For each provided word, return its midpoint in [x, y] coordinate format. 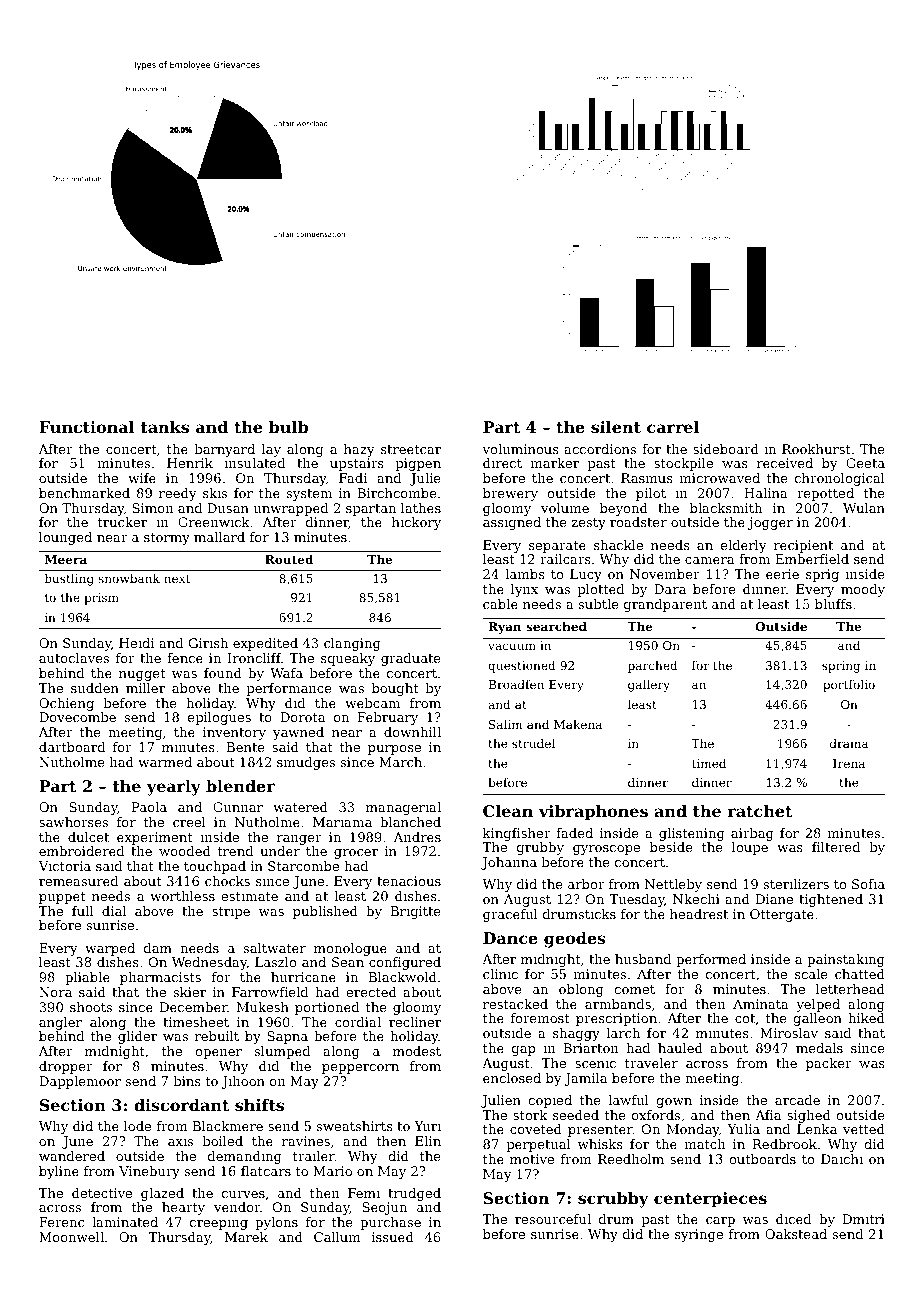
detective [102, 1193]
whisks [600, 1144]
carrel [673, 427]
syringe [699, 1235]
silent [616, 427]
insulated [254, 463]
